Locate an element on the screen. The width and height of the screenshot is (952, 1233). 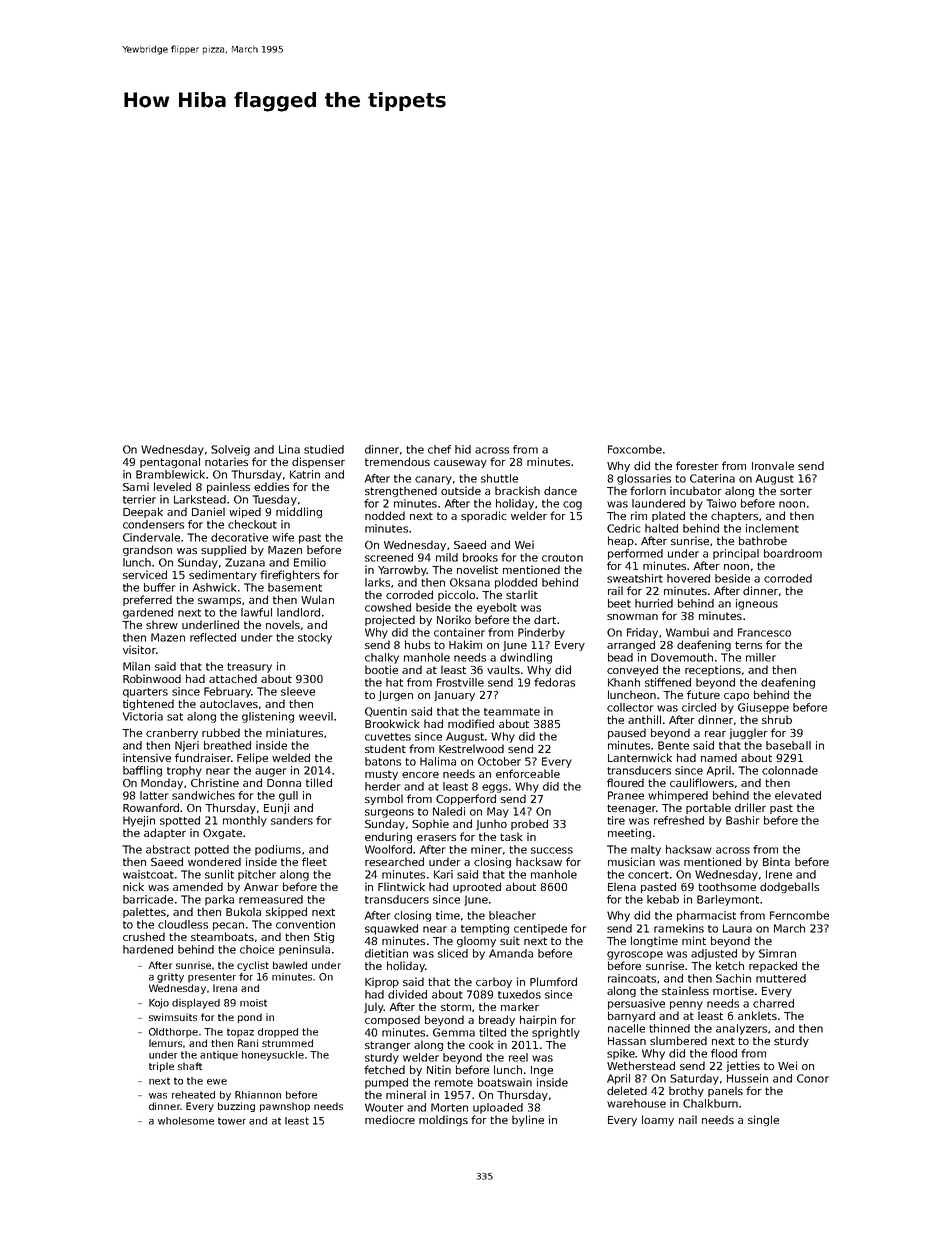
attached is located at coordinates (233, 678).
